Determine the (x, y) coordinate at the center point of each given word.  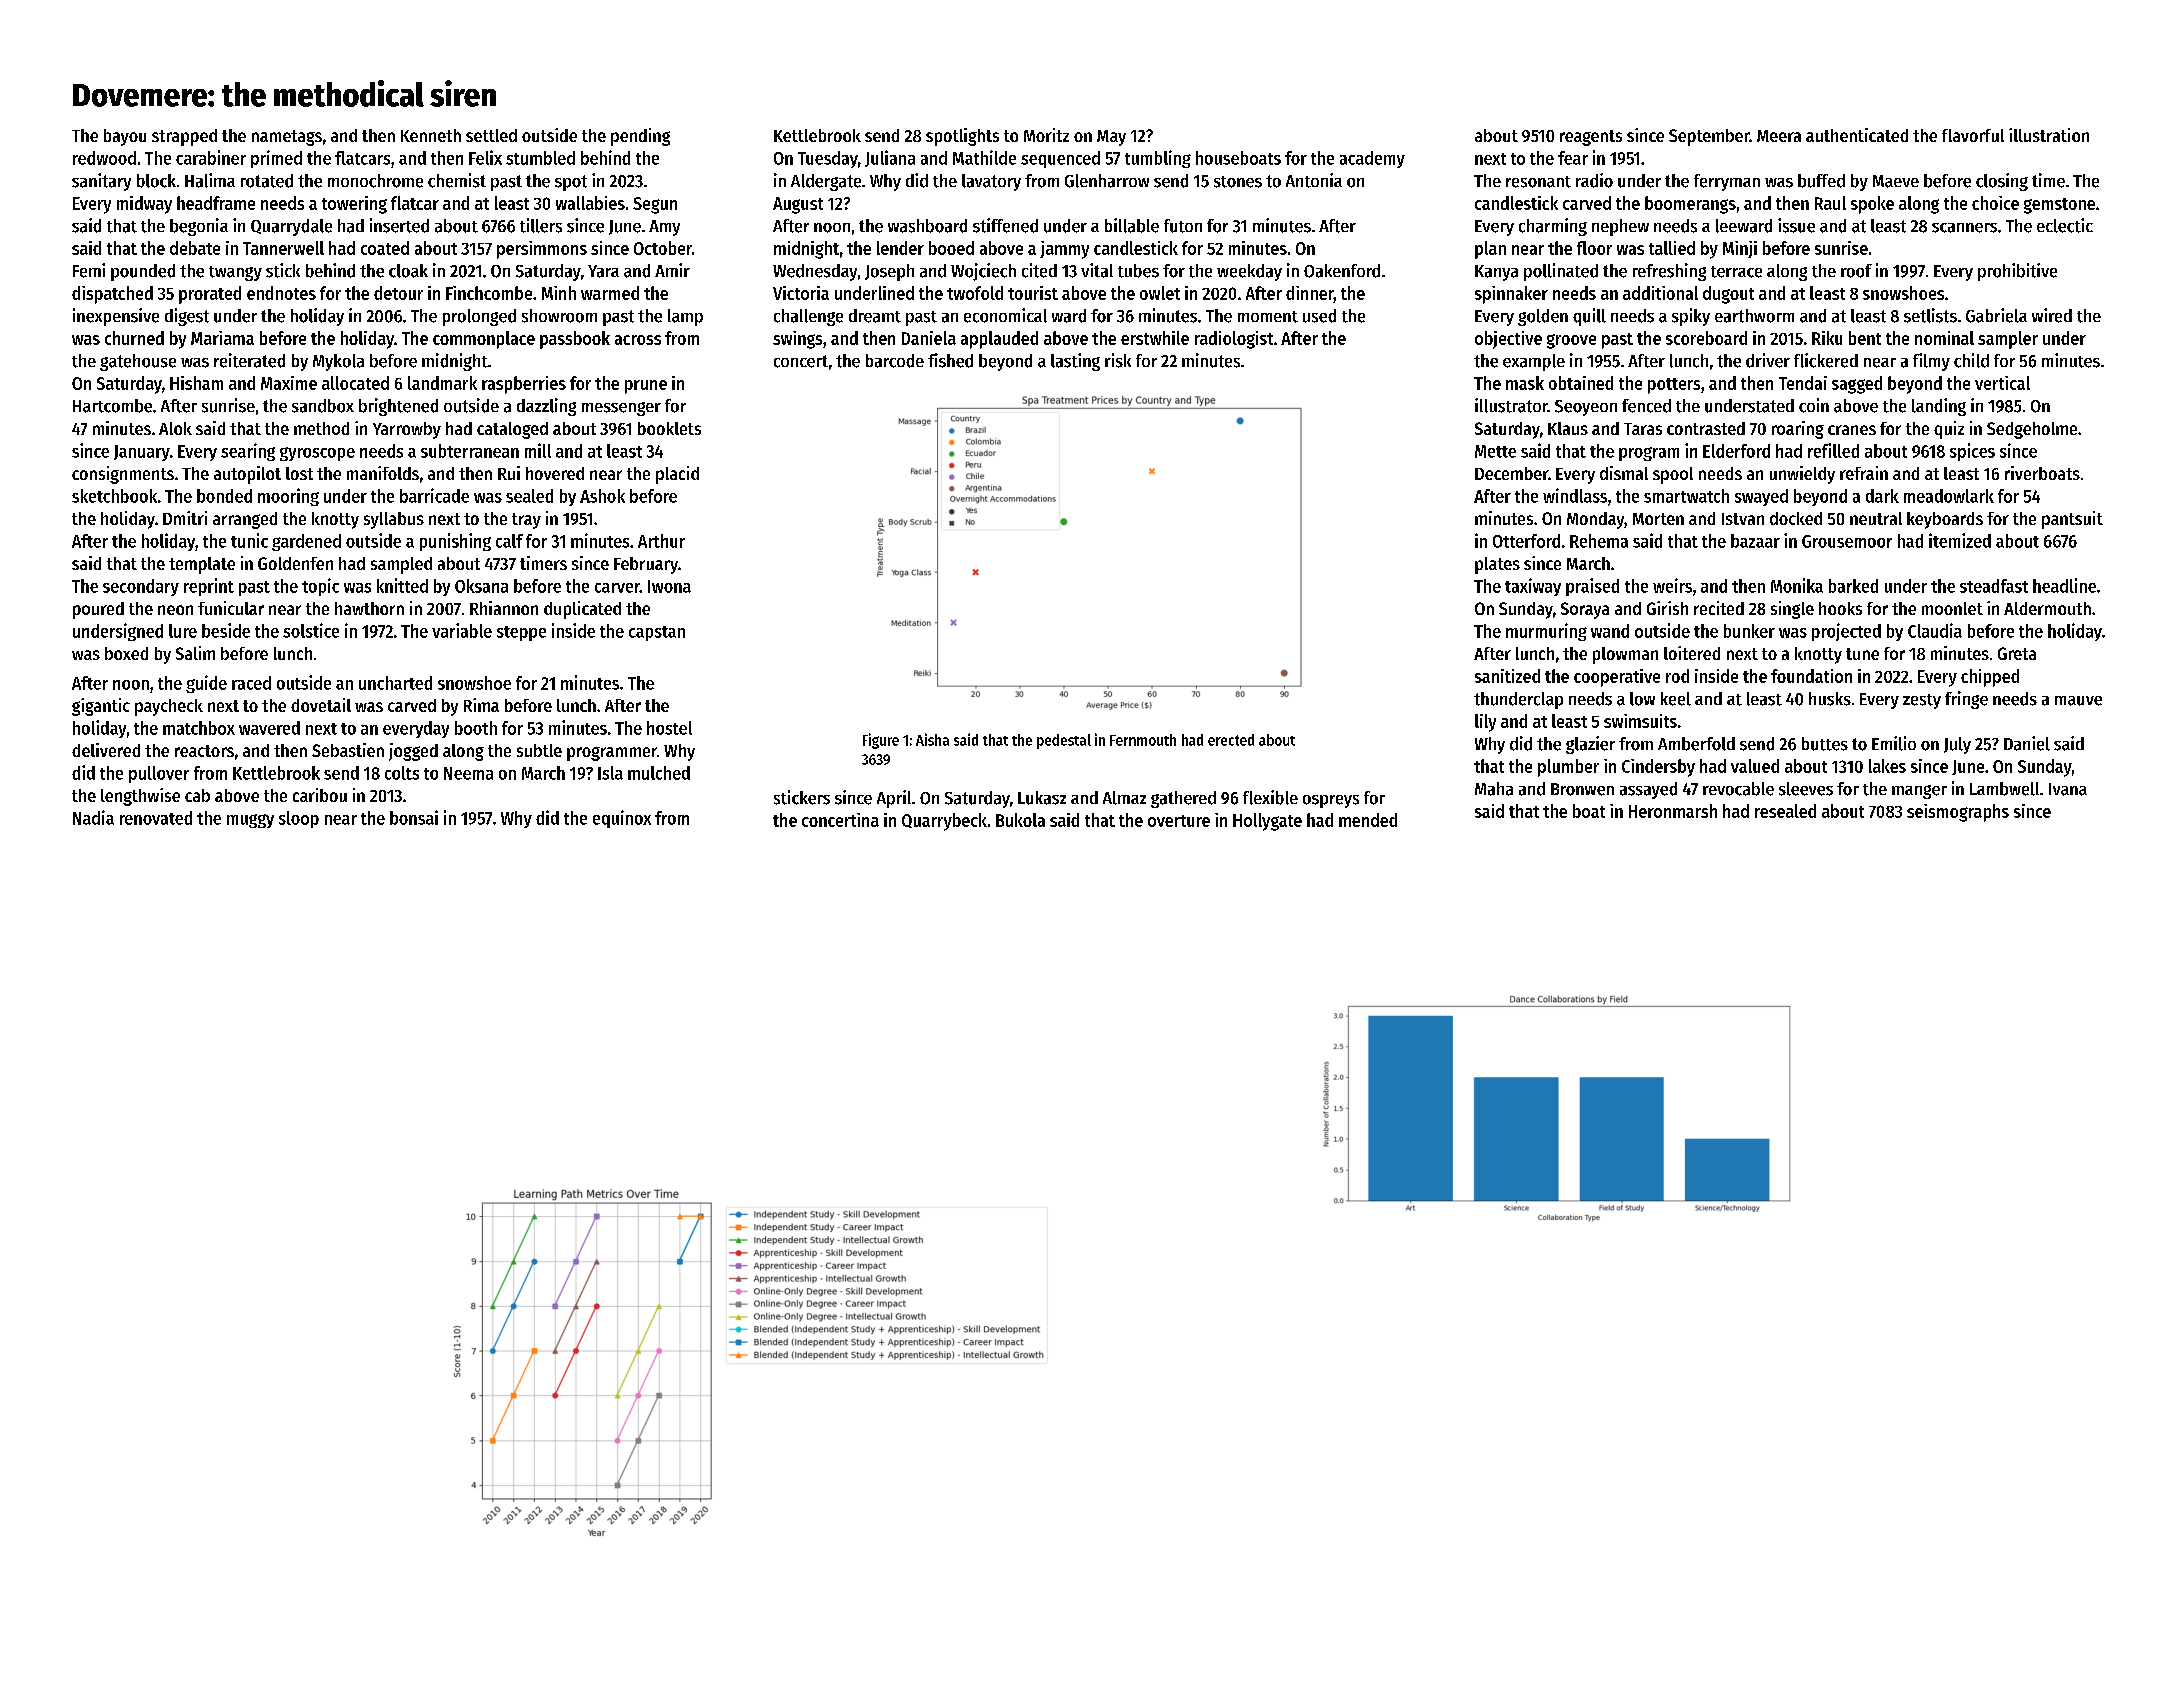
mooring (288, 497)
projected (1846, 632)
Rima (481, 705)
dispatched (112, 295)
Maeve (1896, 181)
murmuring (1546, 632)
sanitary (101, 182)
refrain (1864, 473)
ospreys (1331, 801)
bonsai (414, 817)
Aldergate (826, 182)
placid (677, 475)
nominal (1944, 338)
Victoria (801, 293)
